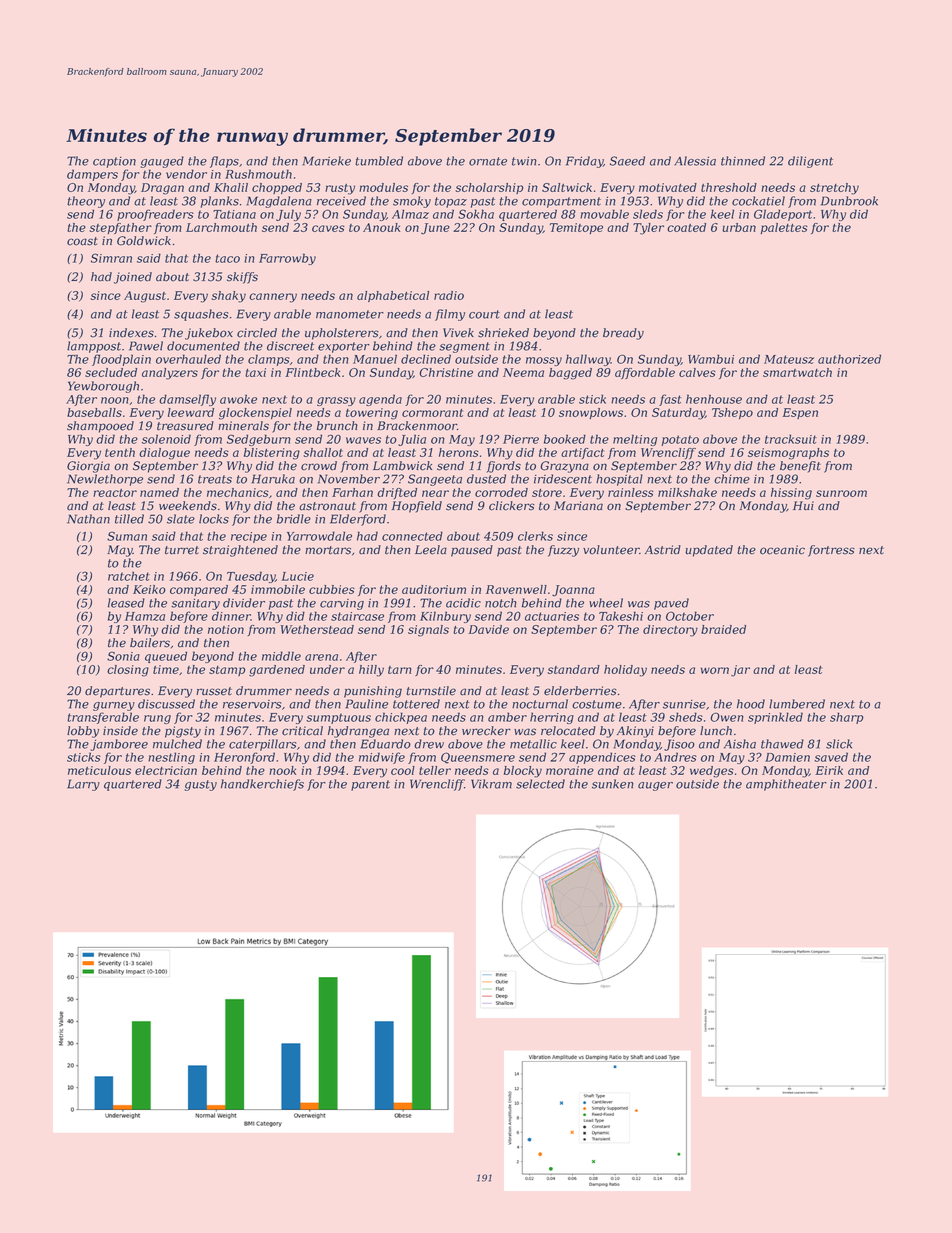 Image resolution: width=952 pixels, height=1233 pixels. I want to click on updated, so click(709, 551).
